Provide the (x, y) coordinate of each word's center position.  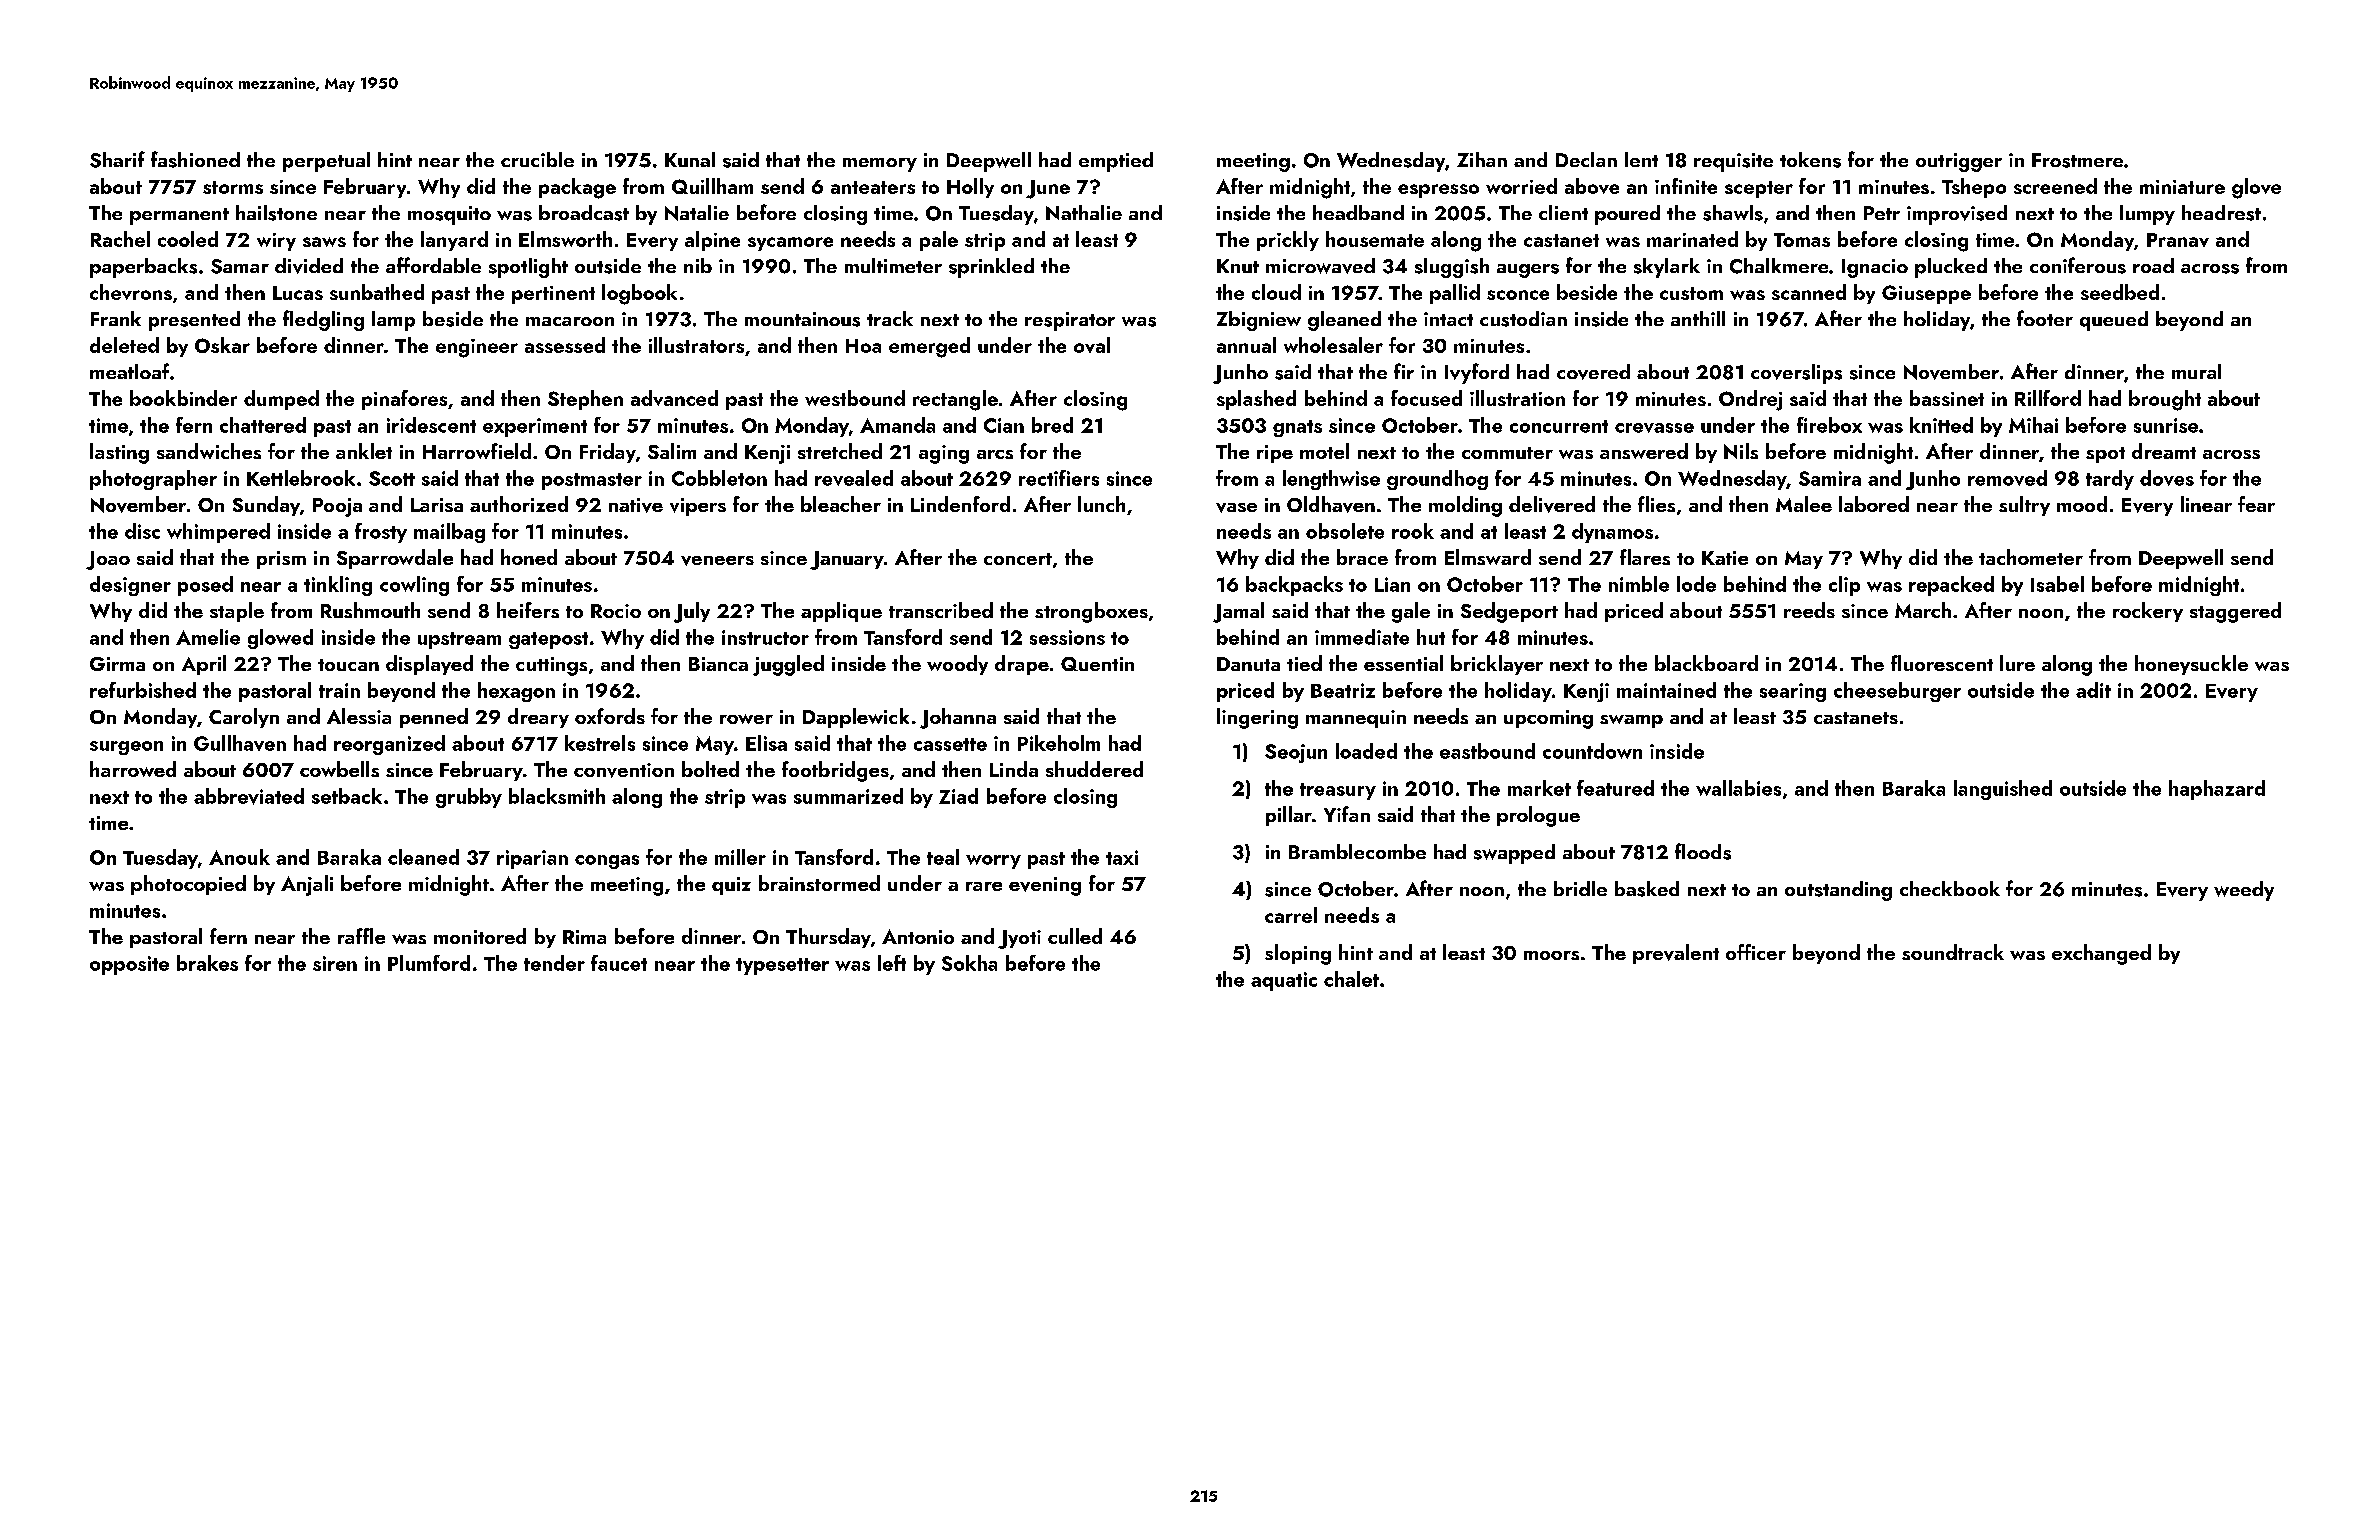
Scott (392, 478)
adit (2093, 690)
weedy (2244, 891)
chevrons (131, 292)
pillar (1289, 816)
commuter (1507, 453)
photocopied (188, 885)
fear (2256, 504)
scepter (1759, 189)
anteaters (873, 187)
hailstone (276, 213)
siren (335, 963)
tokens (1810, 160)
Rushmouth (370, 610)
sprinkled (991, 268)
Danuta (1248, 664)
